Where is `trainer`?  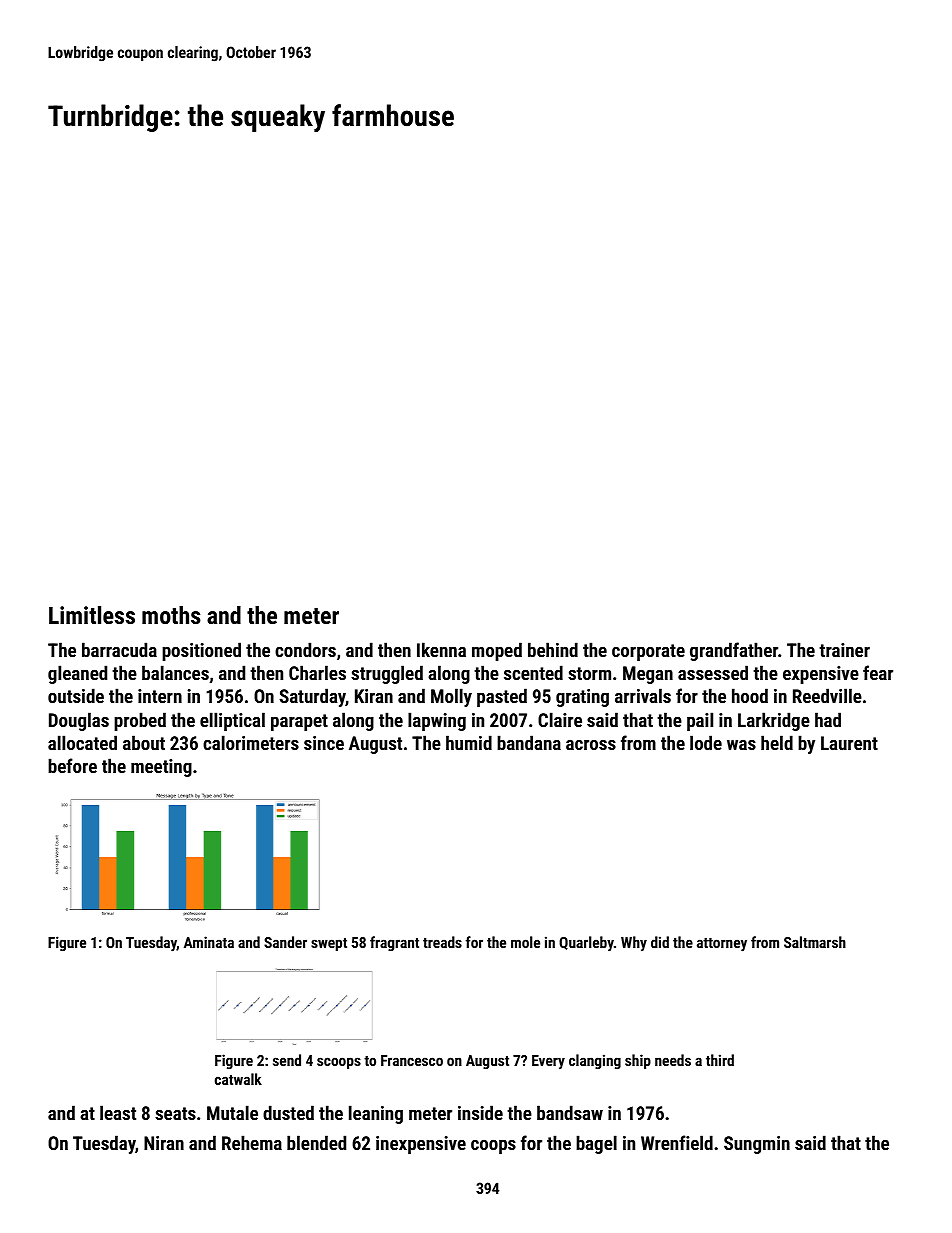
trainer is located at coordinates (844, 650).
